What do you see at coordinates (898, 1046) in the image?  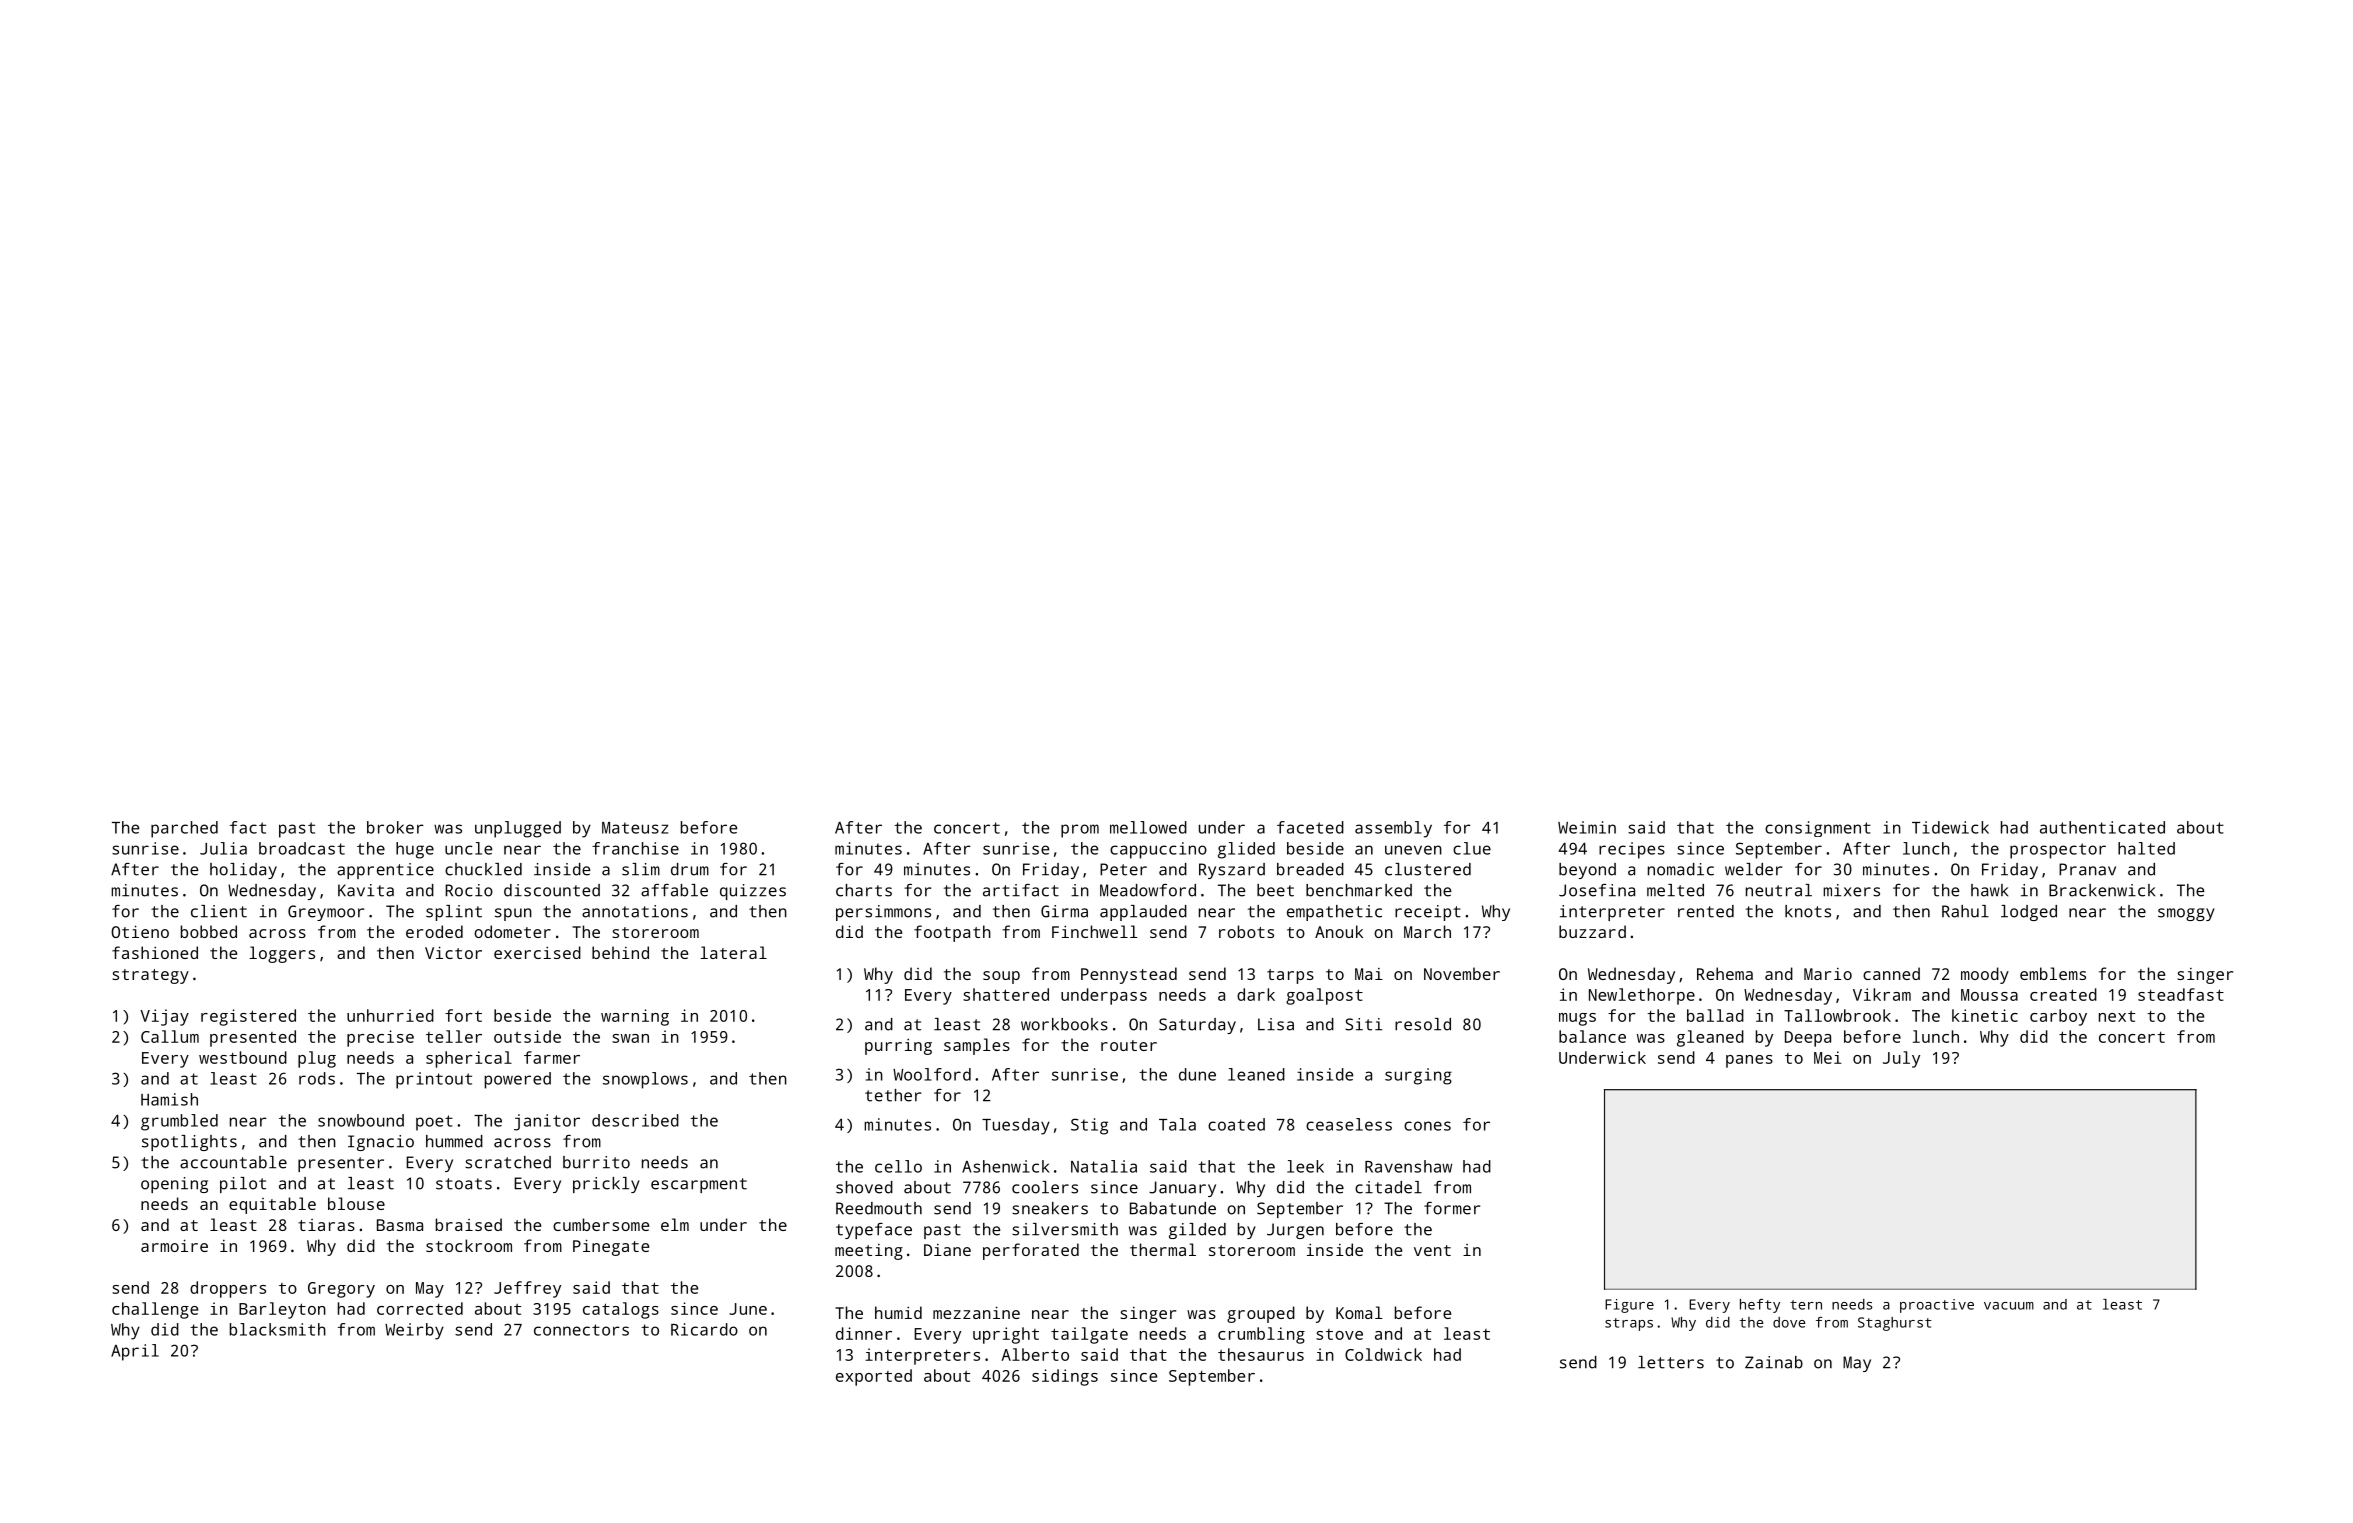 I see `purring` at bounding box center [898, 1046].
